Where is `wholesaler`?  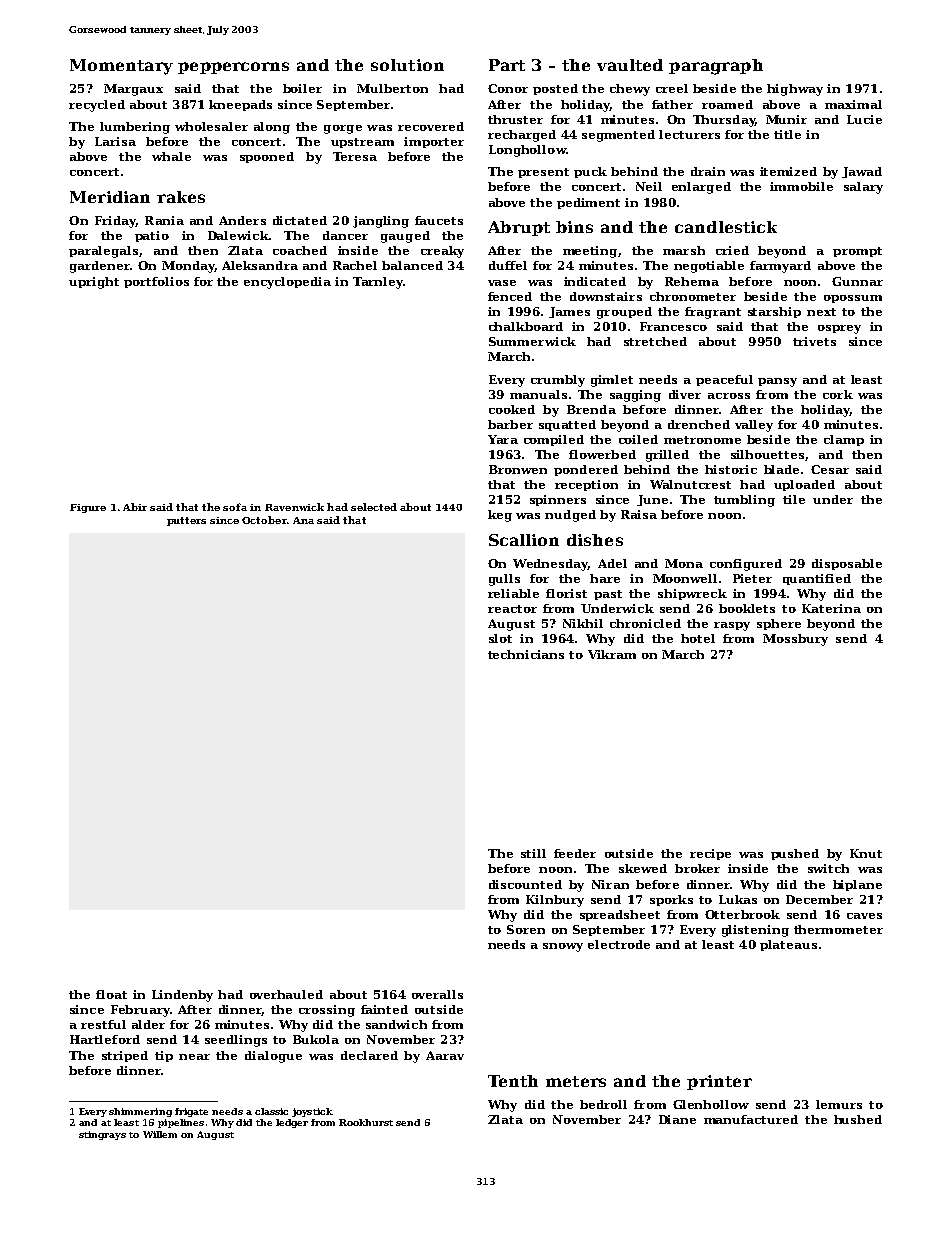
wholesaler is located at coordinates (211, 126).
